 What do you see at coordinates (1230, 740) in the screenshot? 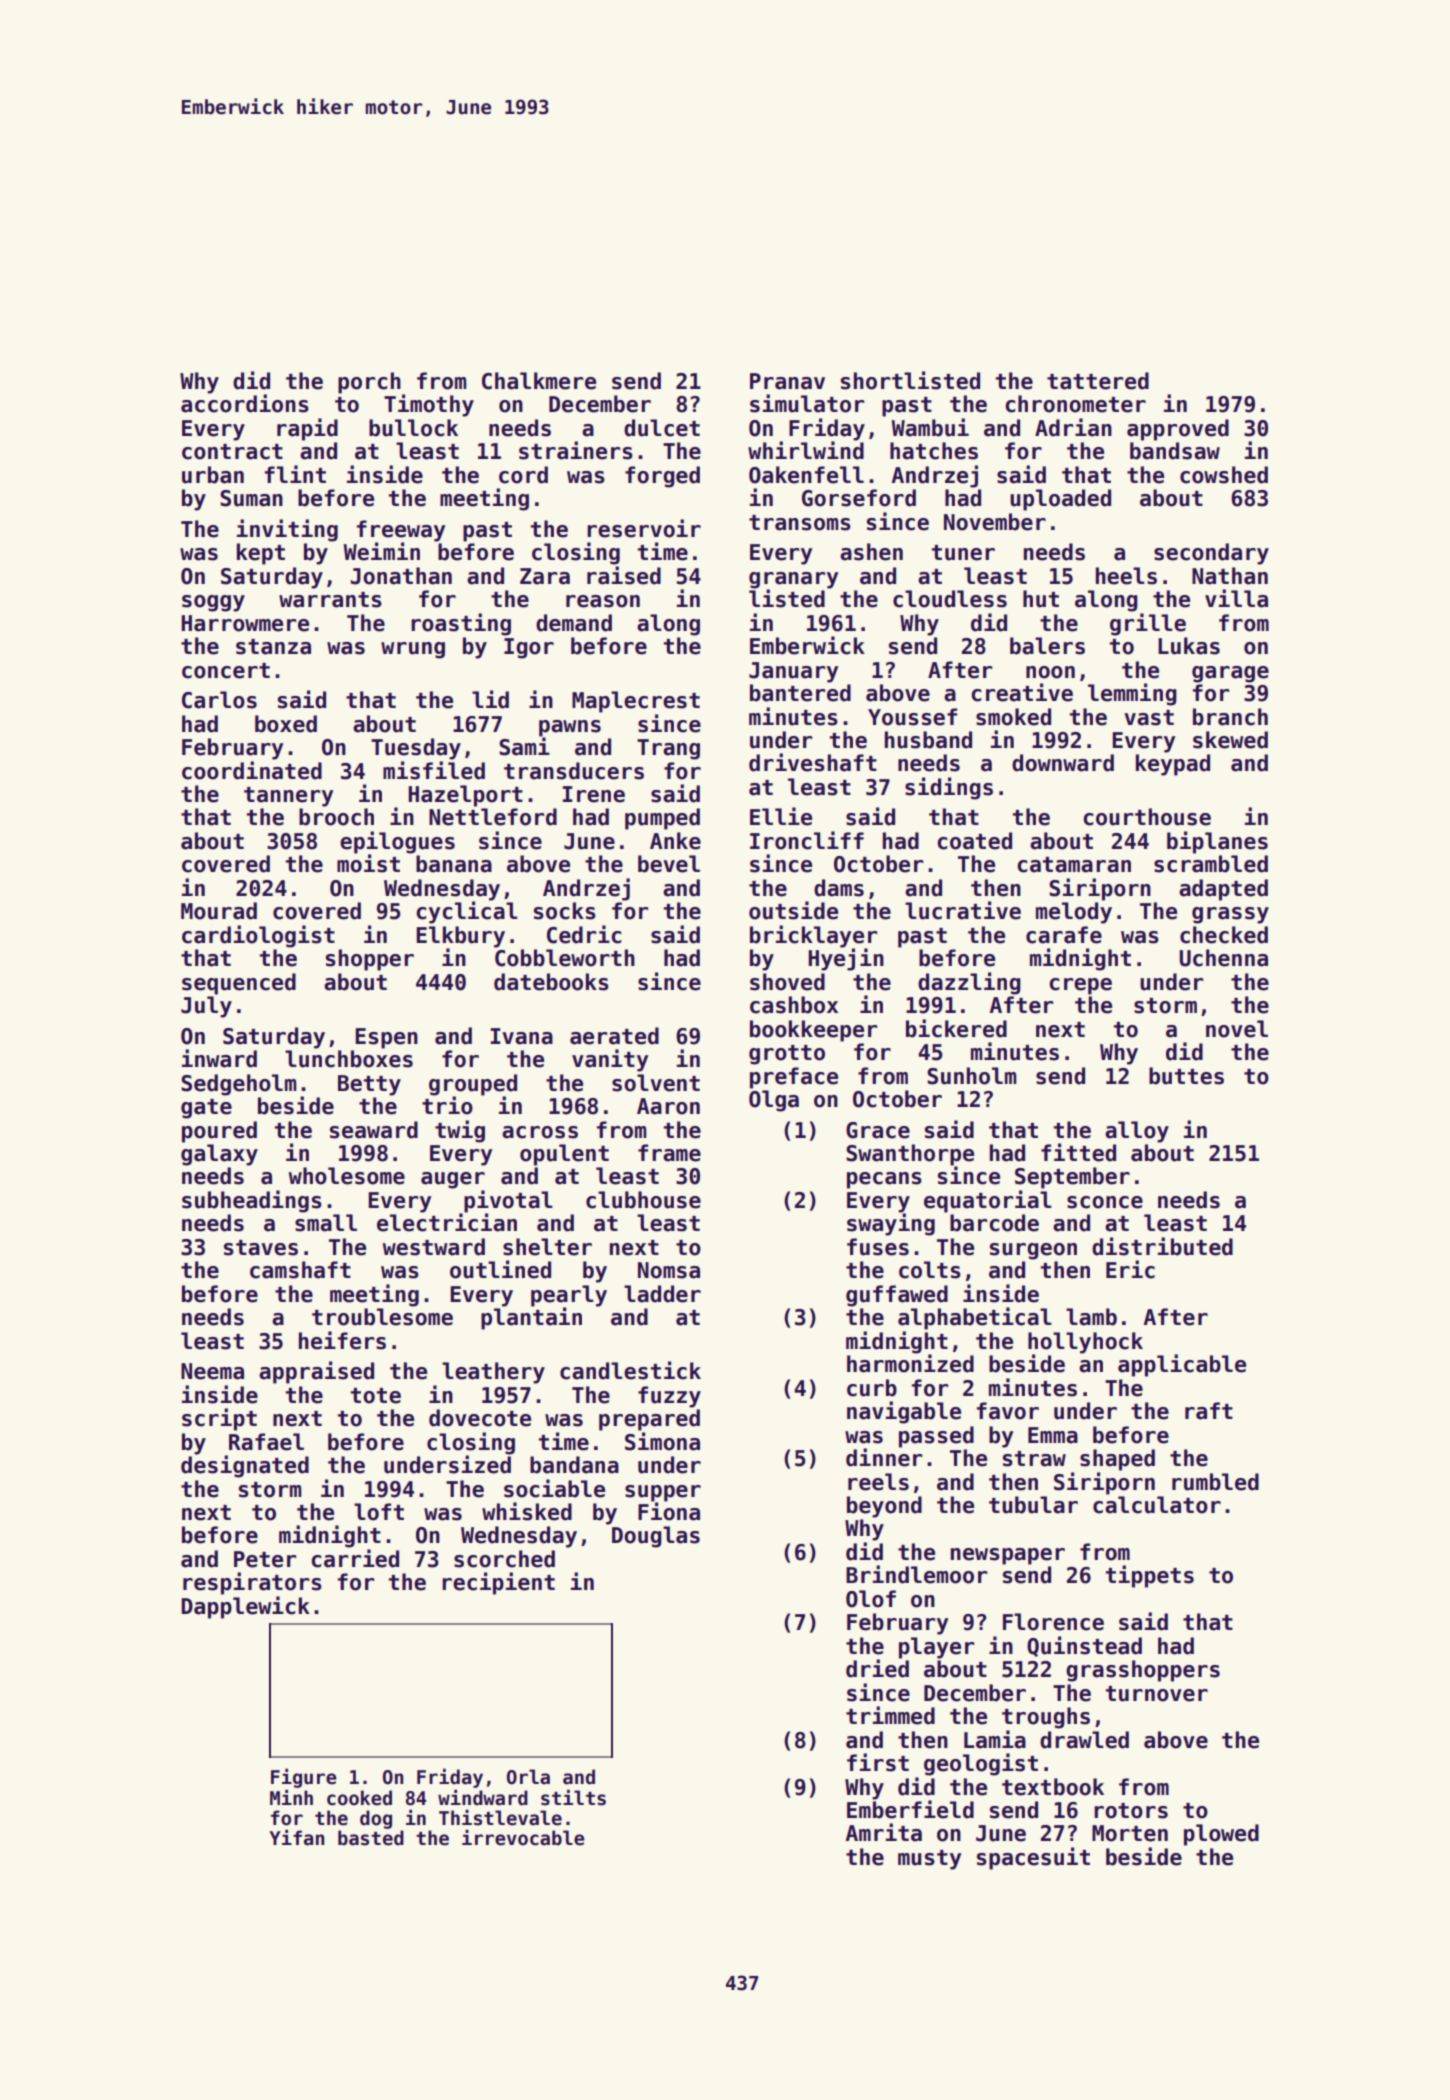
I see `skewed` at bounding box center [1230, 740].
